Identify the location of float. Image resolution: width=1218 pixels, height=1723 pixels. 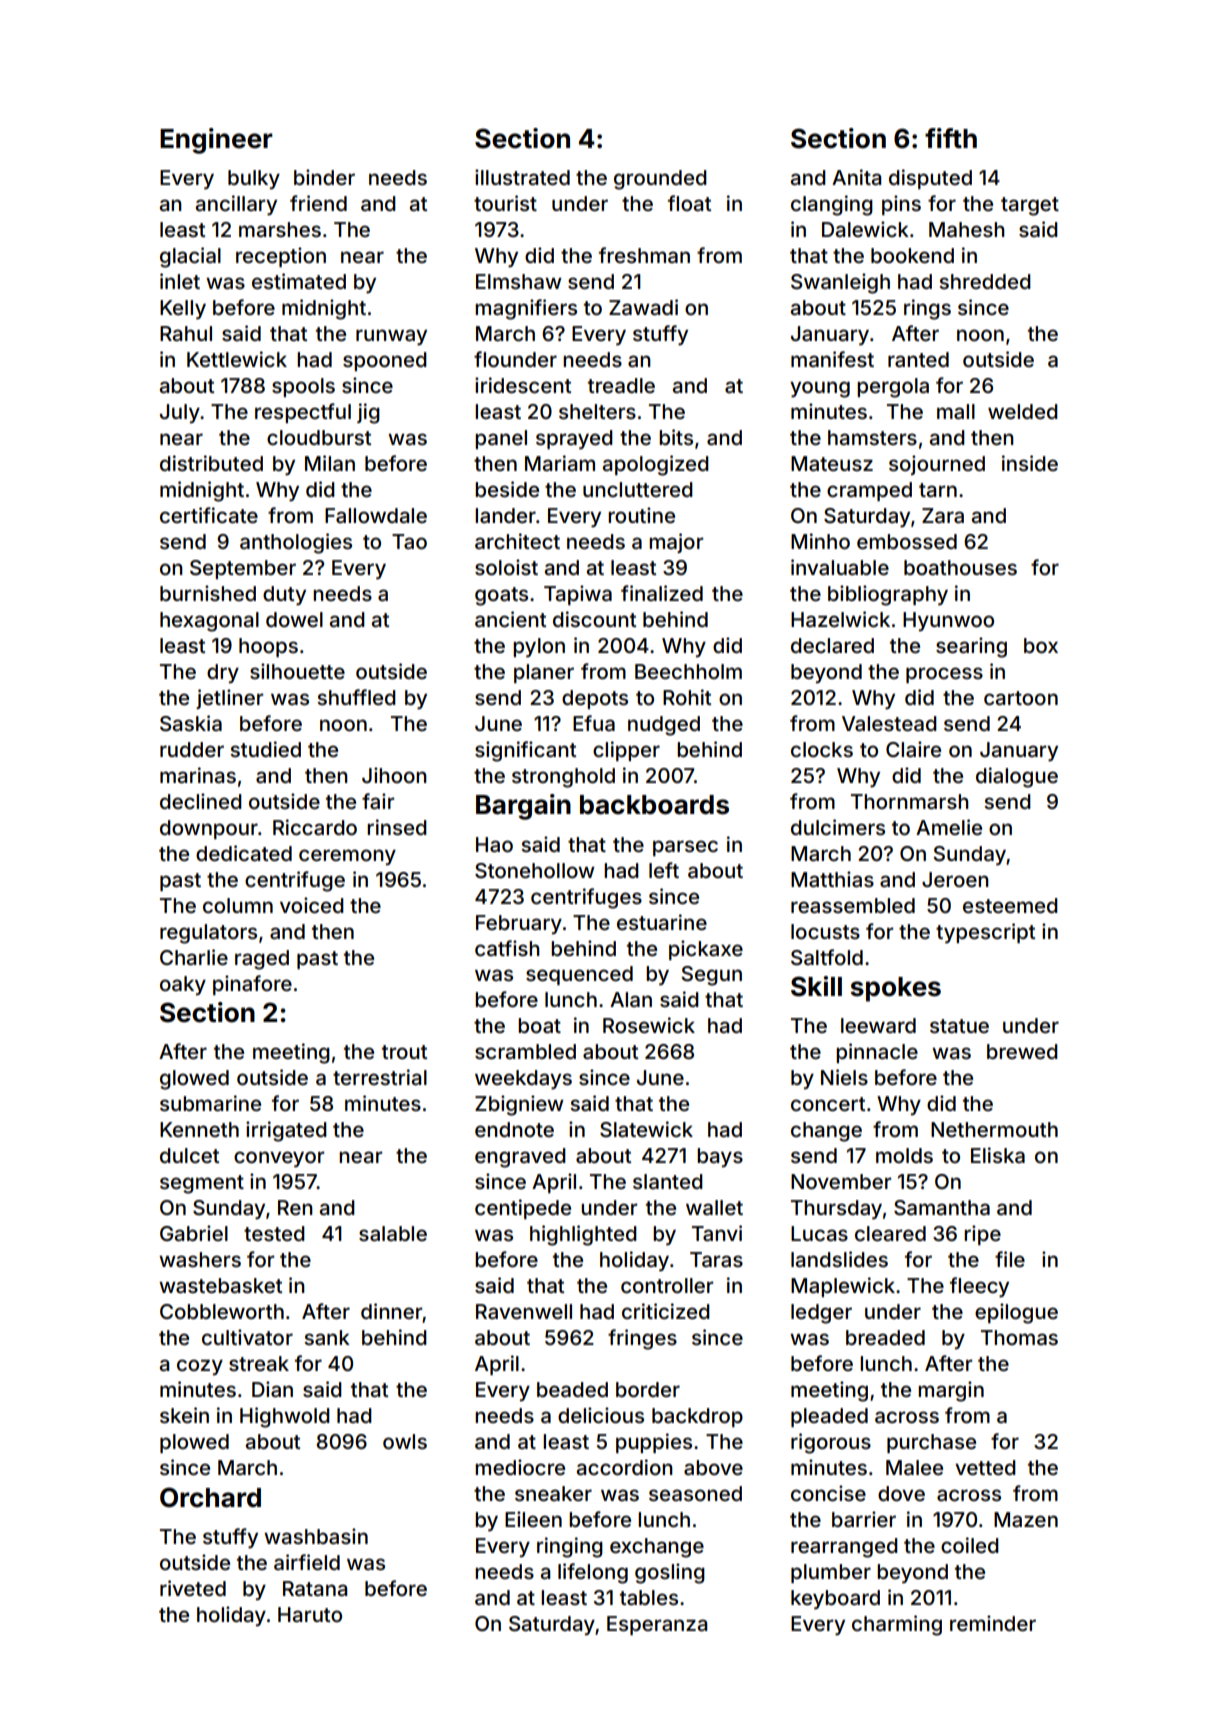
(689, 203).
